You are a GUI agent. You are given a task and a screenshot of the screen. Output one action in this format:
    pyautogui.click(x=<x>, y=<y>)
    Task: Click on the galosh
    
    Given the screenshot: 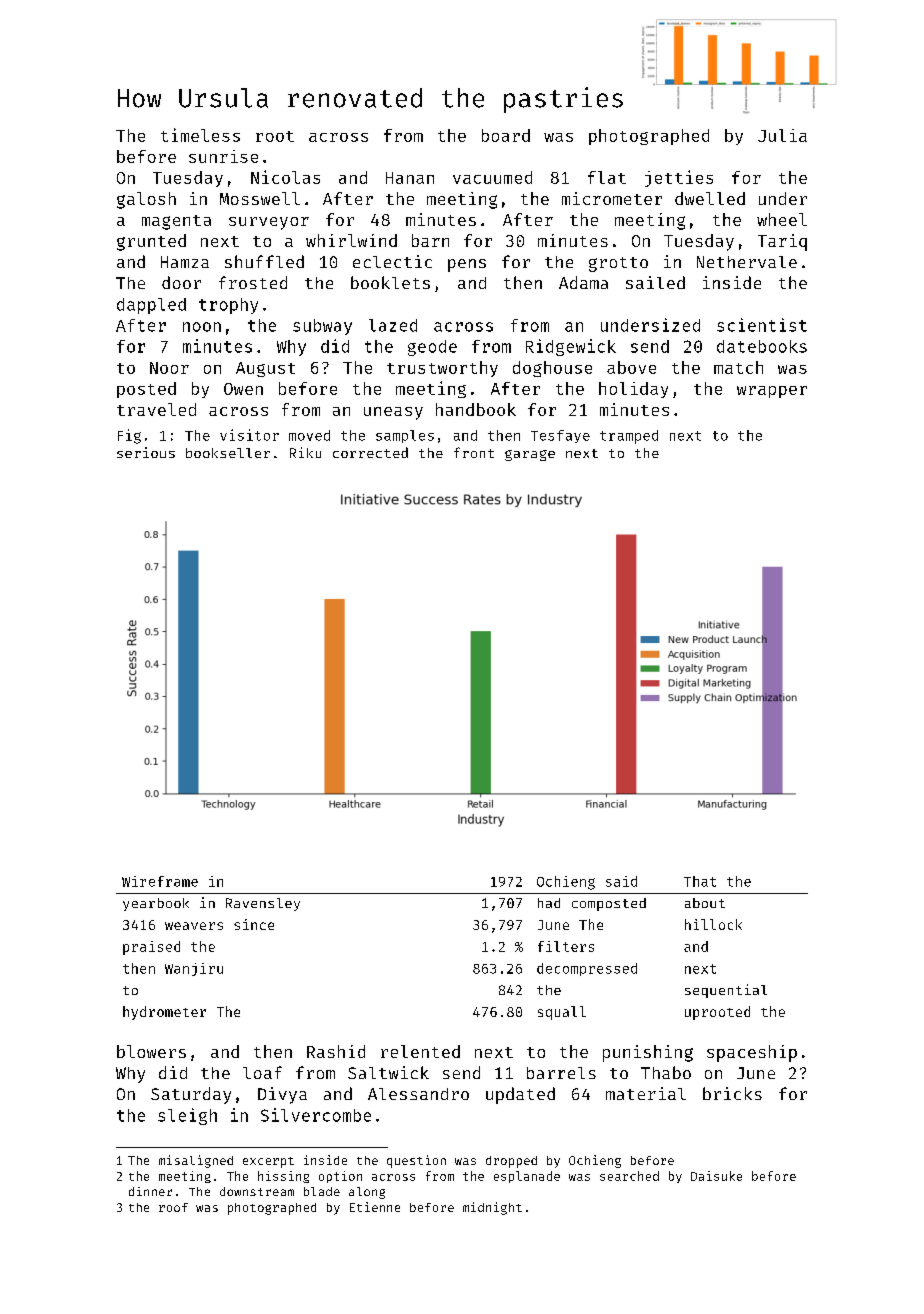 What is the action you would take?
    pyautogui.click(x=146, y=200)
